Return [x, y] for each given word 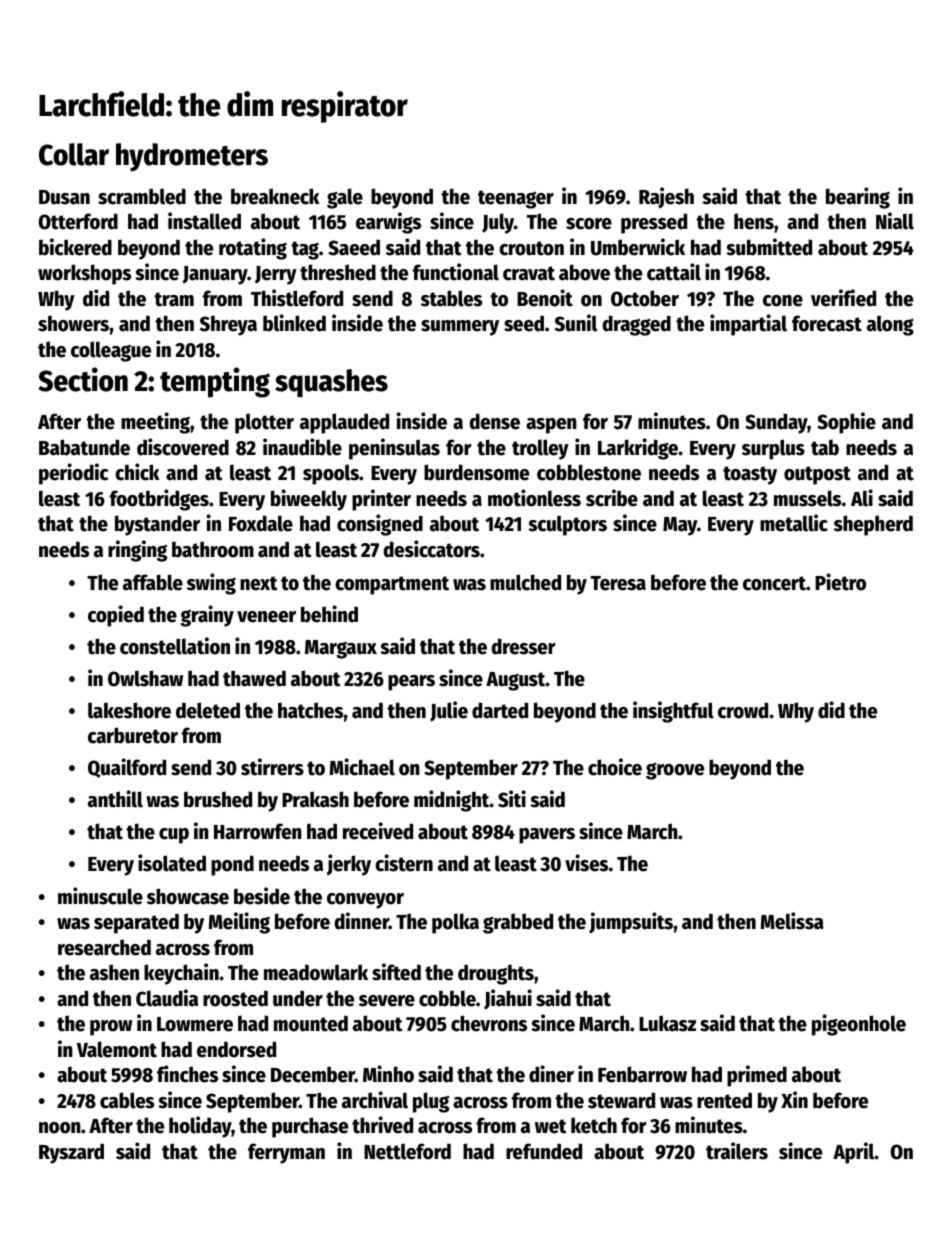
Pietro [840, 582]
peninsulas [394, 449]
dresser [524, 646]
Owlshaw [145, 678]
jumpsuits [631, 923]
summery [460, 328]
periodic [73, 474]
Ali [862, 498]
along [890, 325]
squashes [331, 383]
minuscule [100, 896]
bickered [75, 247]
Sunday [776, 423]
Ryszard [71, 1153]
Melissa [792, 921]
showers [74, 323]
